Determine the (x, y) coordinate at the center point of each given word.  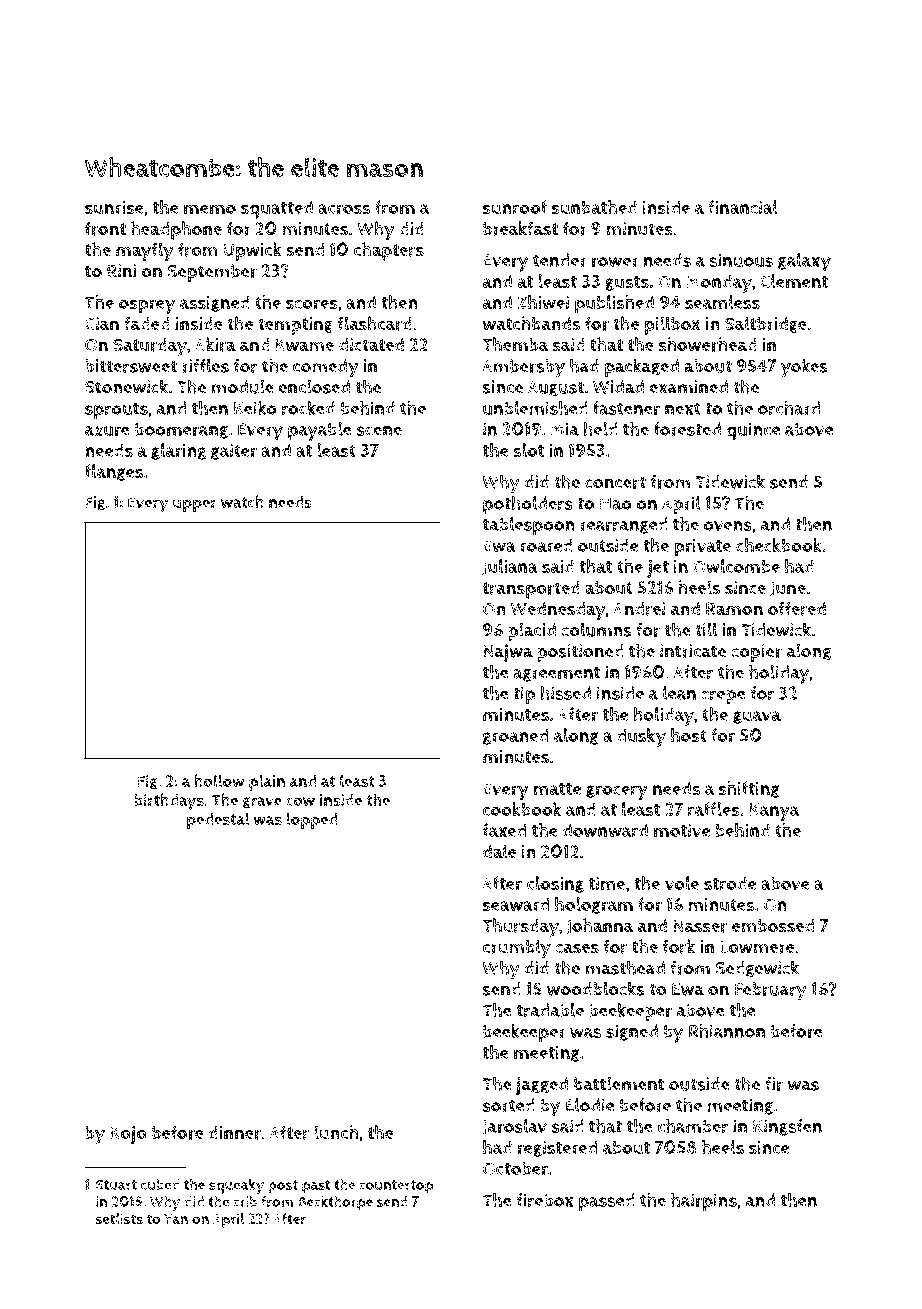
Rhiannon (727, 1031)
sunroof (515, 207)
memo (210, 209)
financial (743, 207)
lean (679, 693)
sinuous (741, 260)
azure (107, 431)
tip (524, 695)
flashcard (374, 323)
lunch (336, 1132)
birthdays (169, 802)
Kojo (128, 1135)
